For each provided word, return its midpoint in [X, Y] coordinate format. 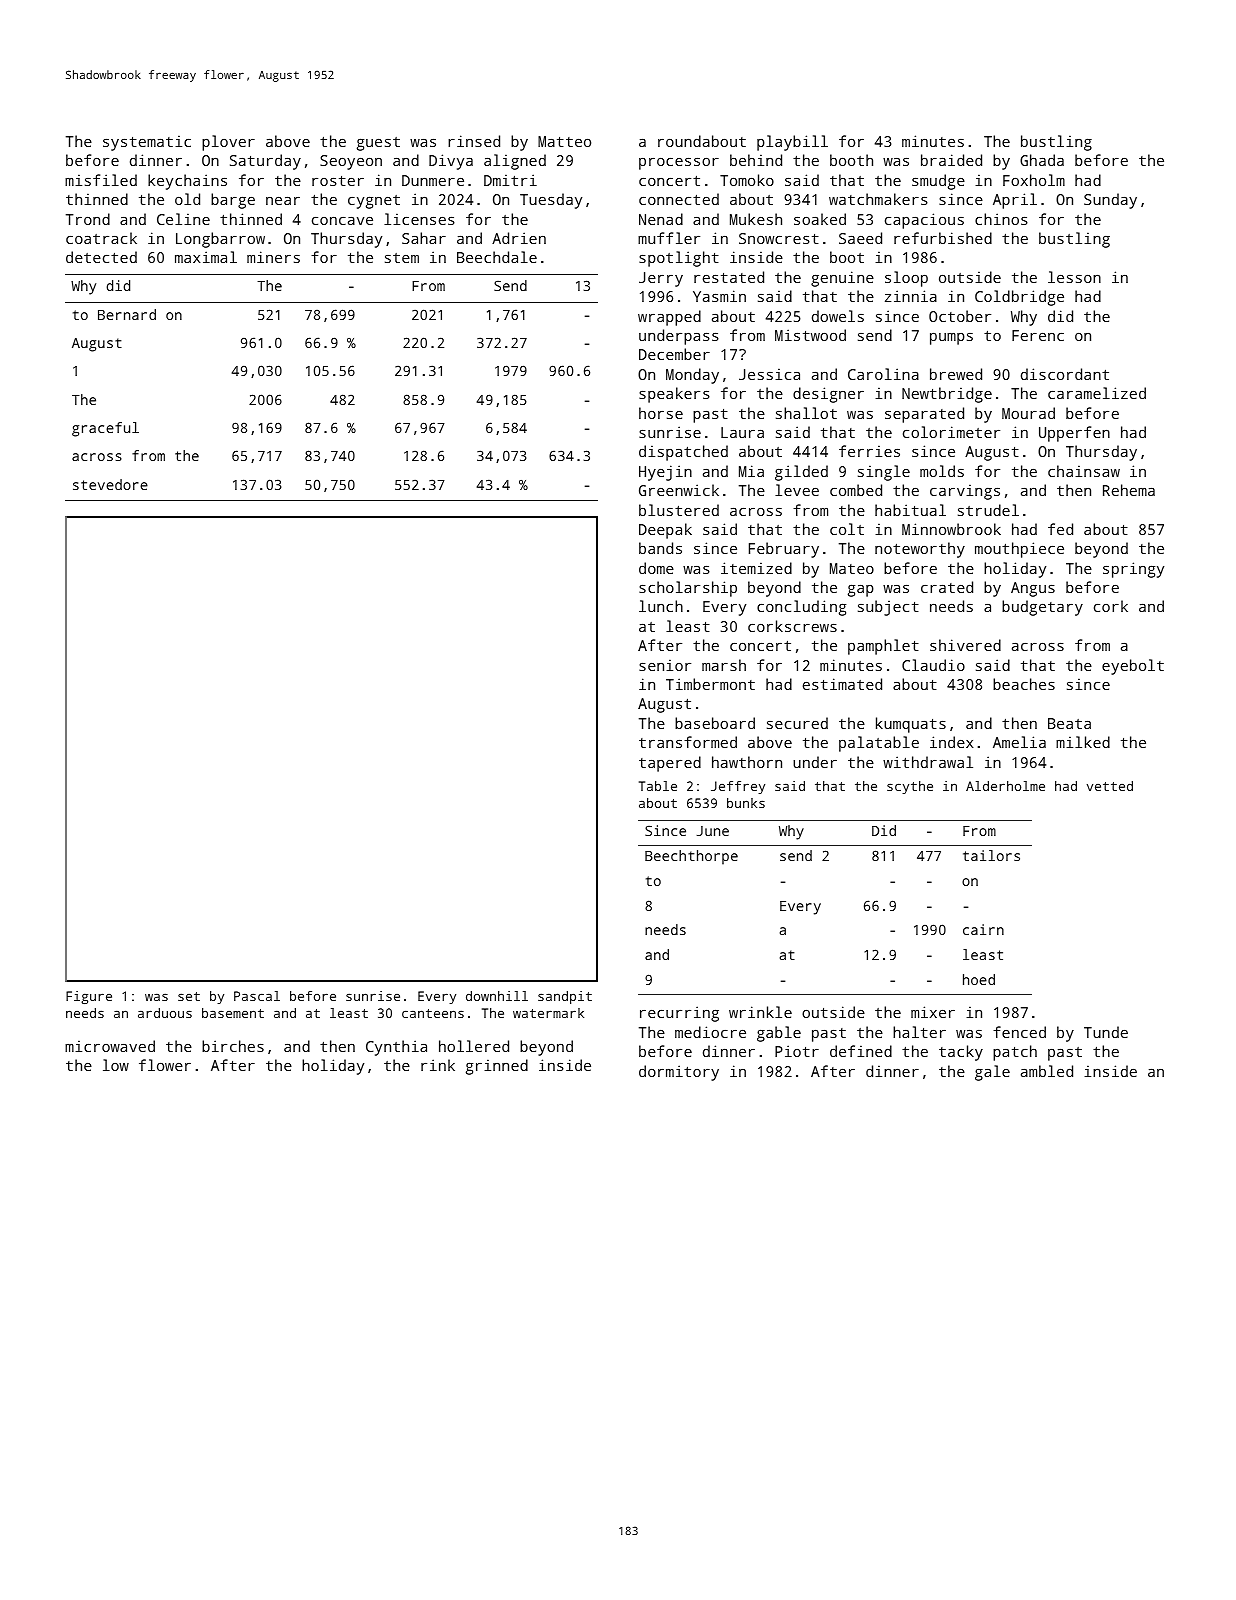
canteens [433, 1013]
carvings [965, 492]
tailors [991, 855]
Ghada [1042, 160]
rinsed [474, 141]
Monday [692, 376]
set [189, 996]
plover [228, 143]
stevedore [110, 484]
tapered [670, 764]
